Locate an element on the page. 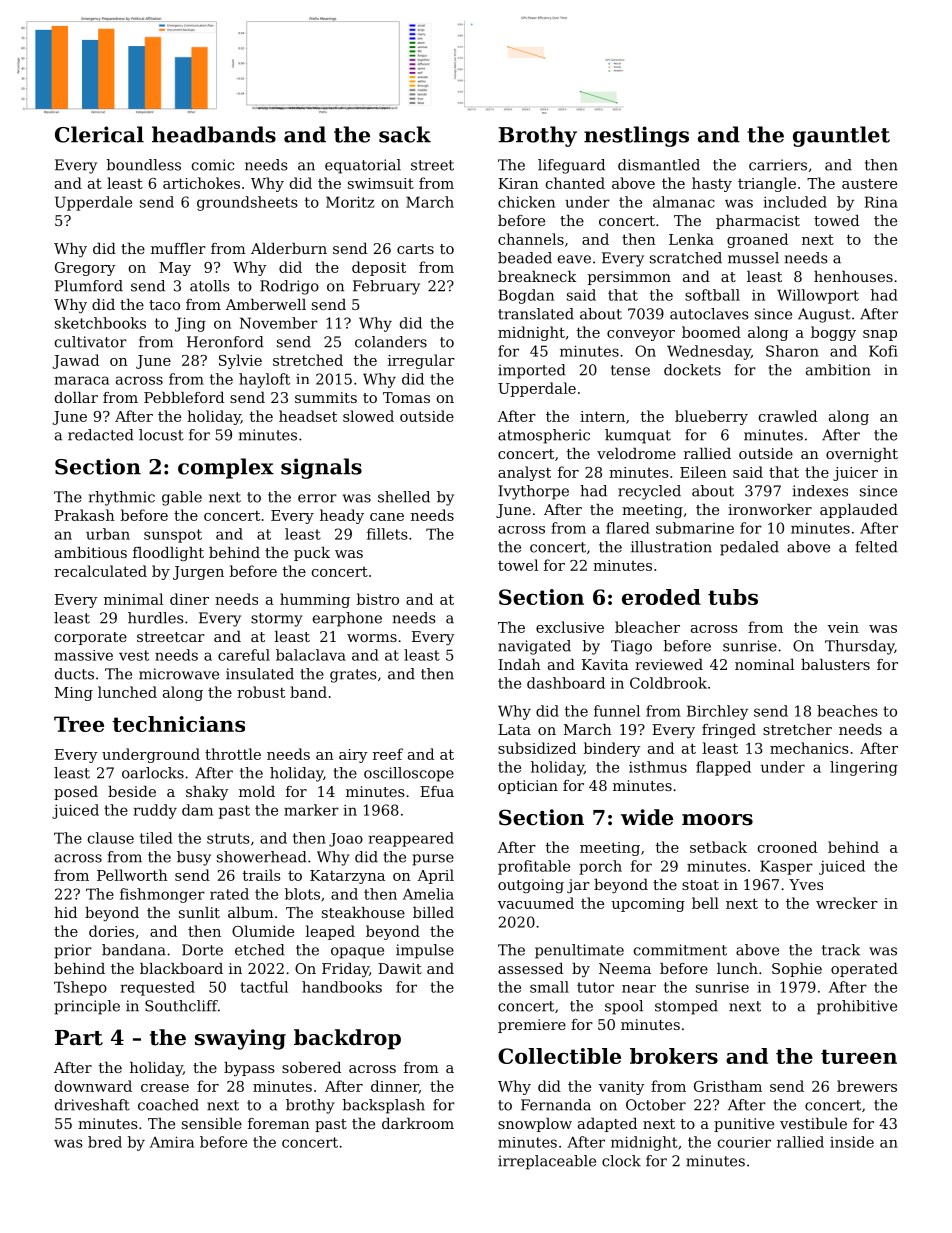 Image resolution: width=952 pixels, height=1233 pixels. taco is located at coordinates (164, 305).
